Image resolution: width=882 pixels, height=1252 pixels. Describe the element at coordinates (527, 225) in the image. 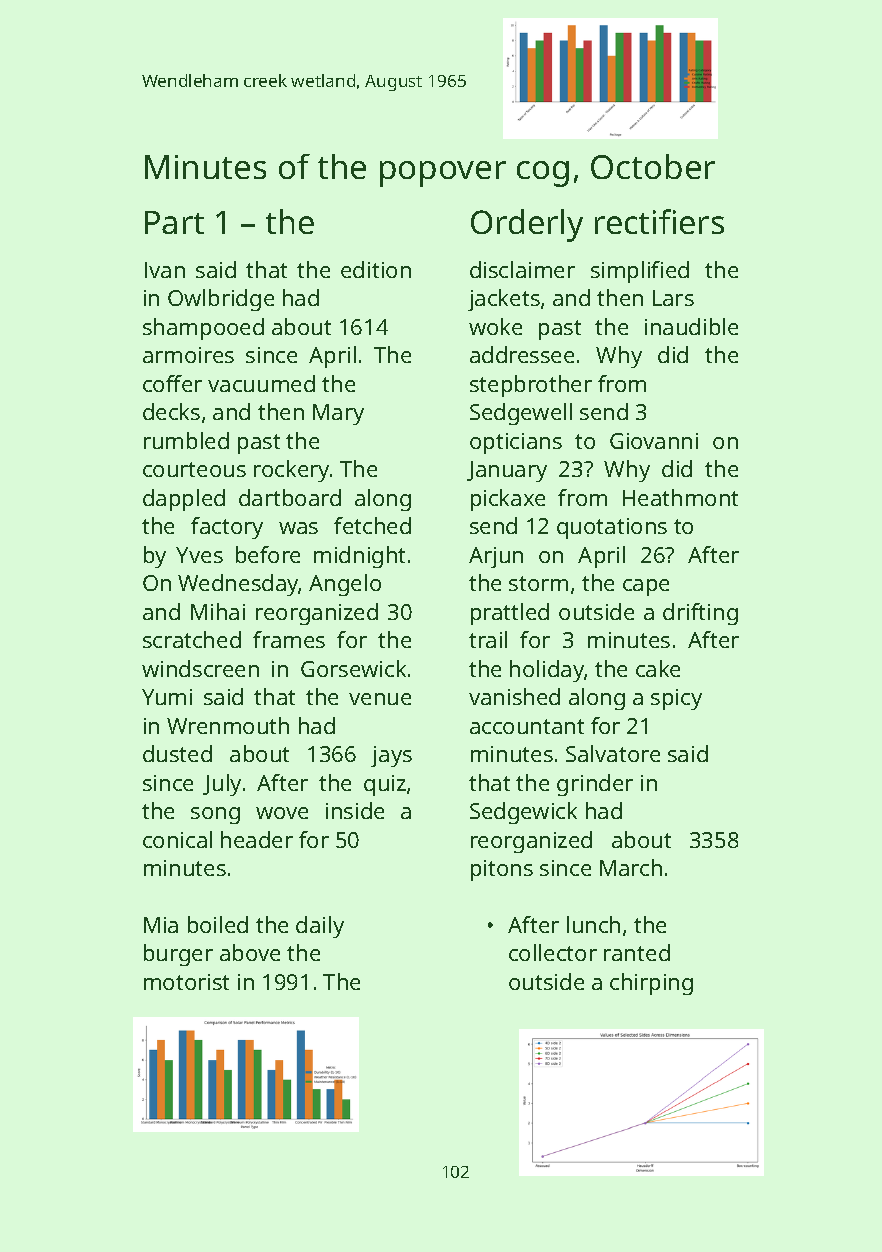

I see `Orderly` at that location.
